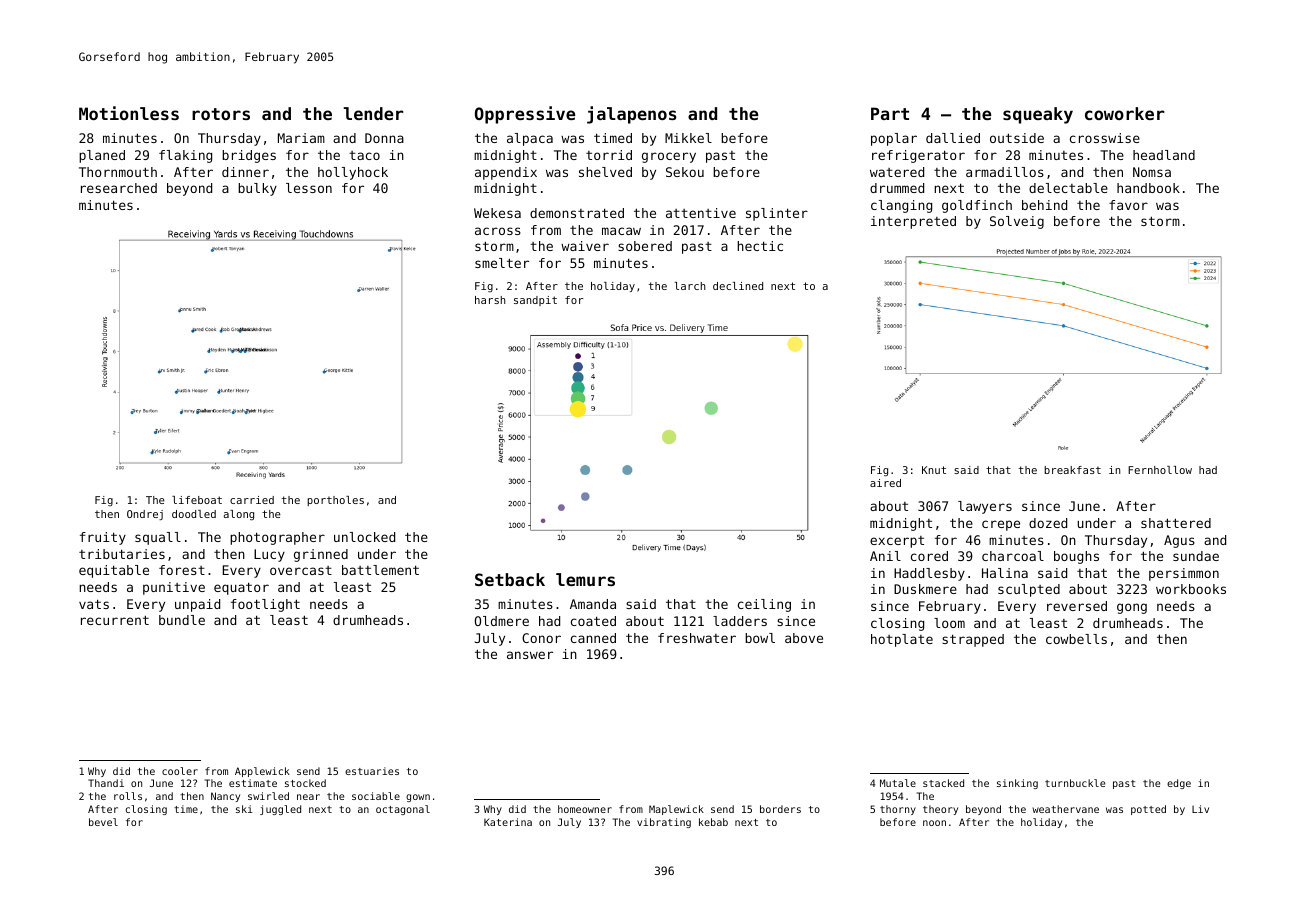 This screenshot has width=1308, height=924. I want to click on harsh, so click(490, 300).
